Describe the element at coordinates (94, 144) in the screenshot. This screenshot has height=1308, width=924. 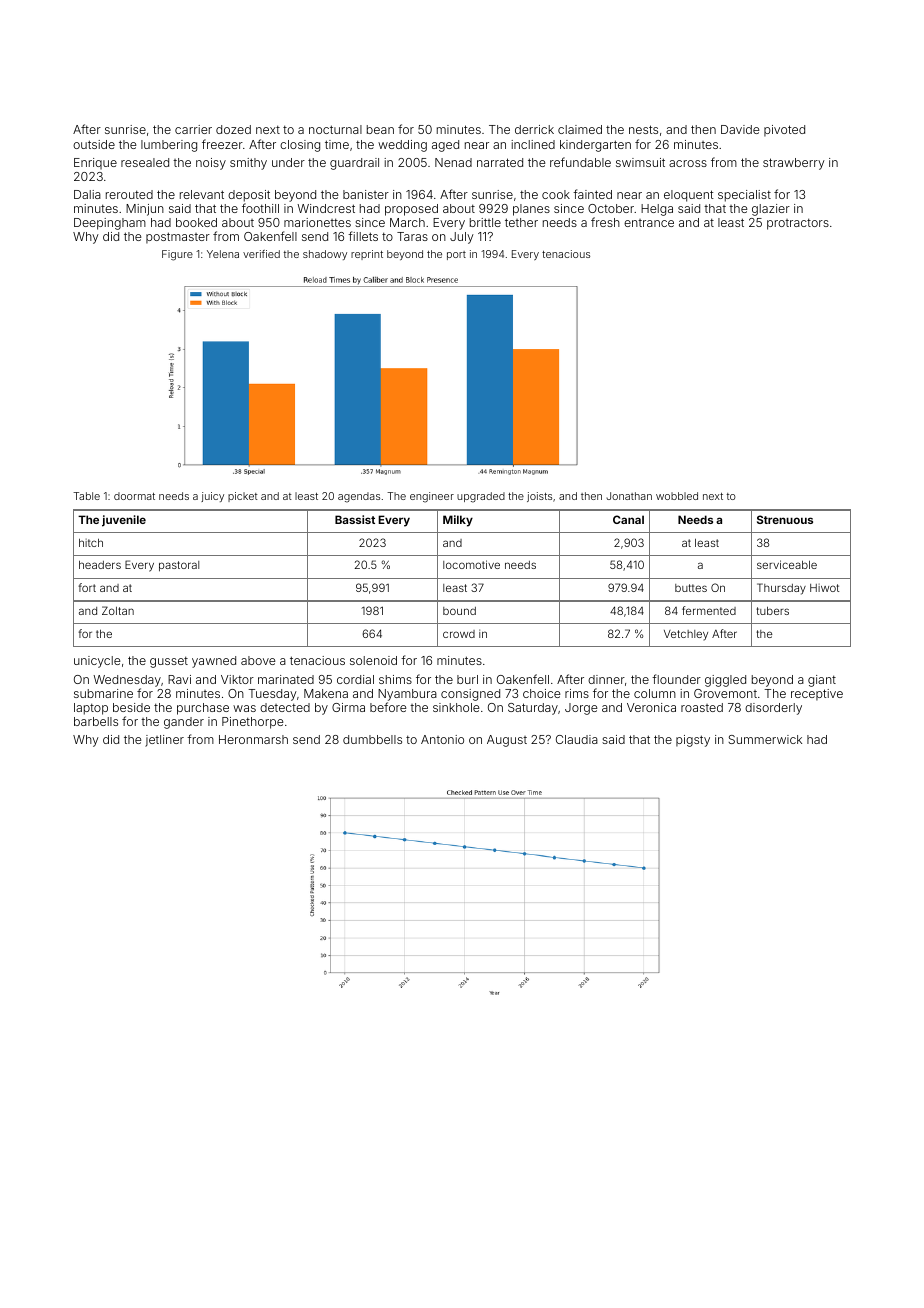
I see `outside` at that location.
